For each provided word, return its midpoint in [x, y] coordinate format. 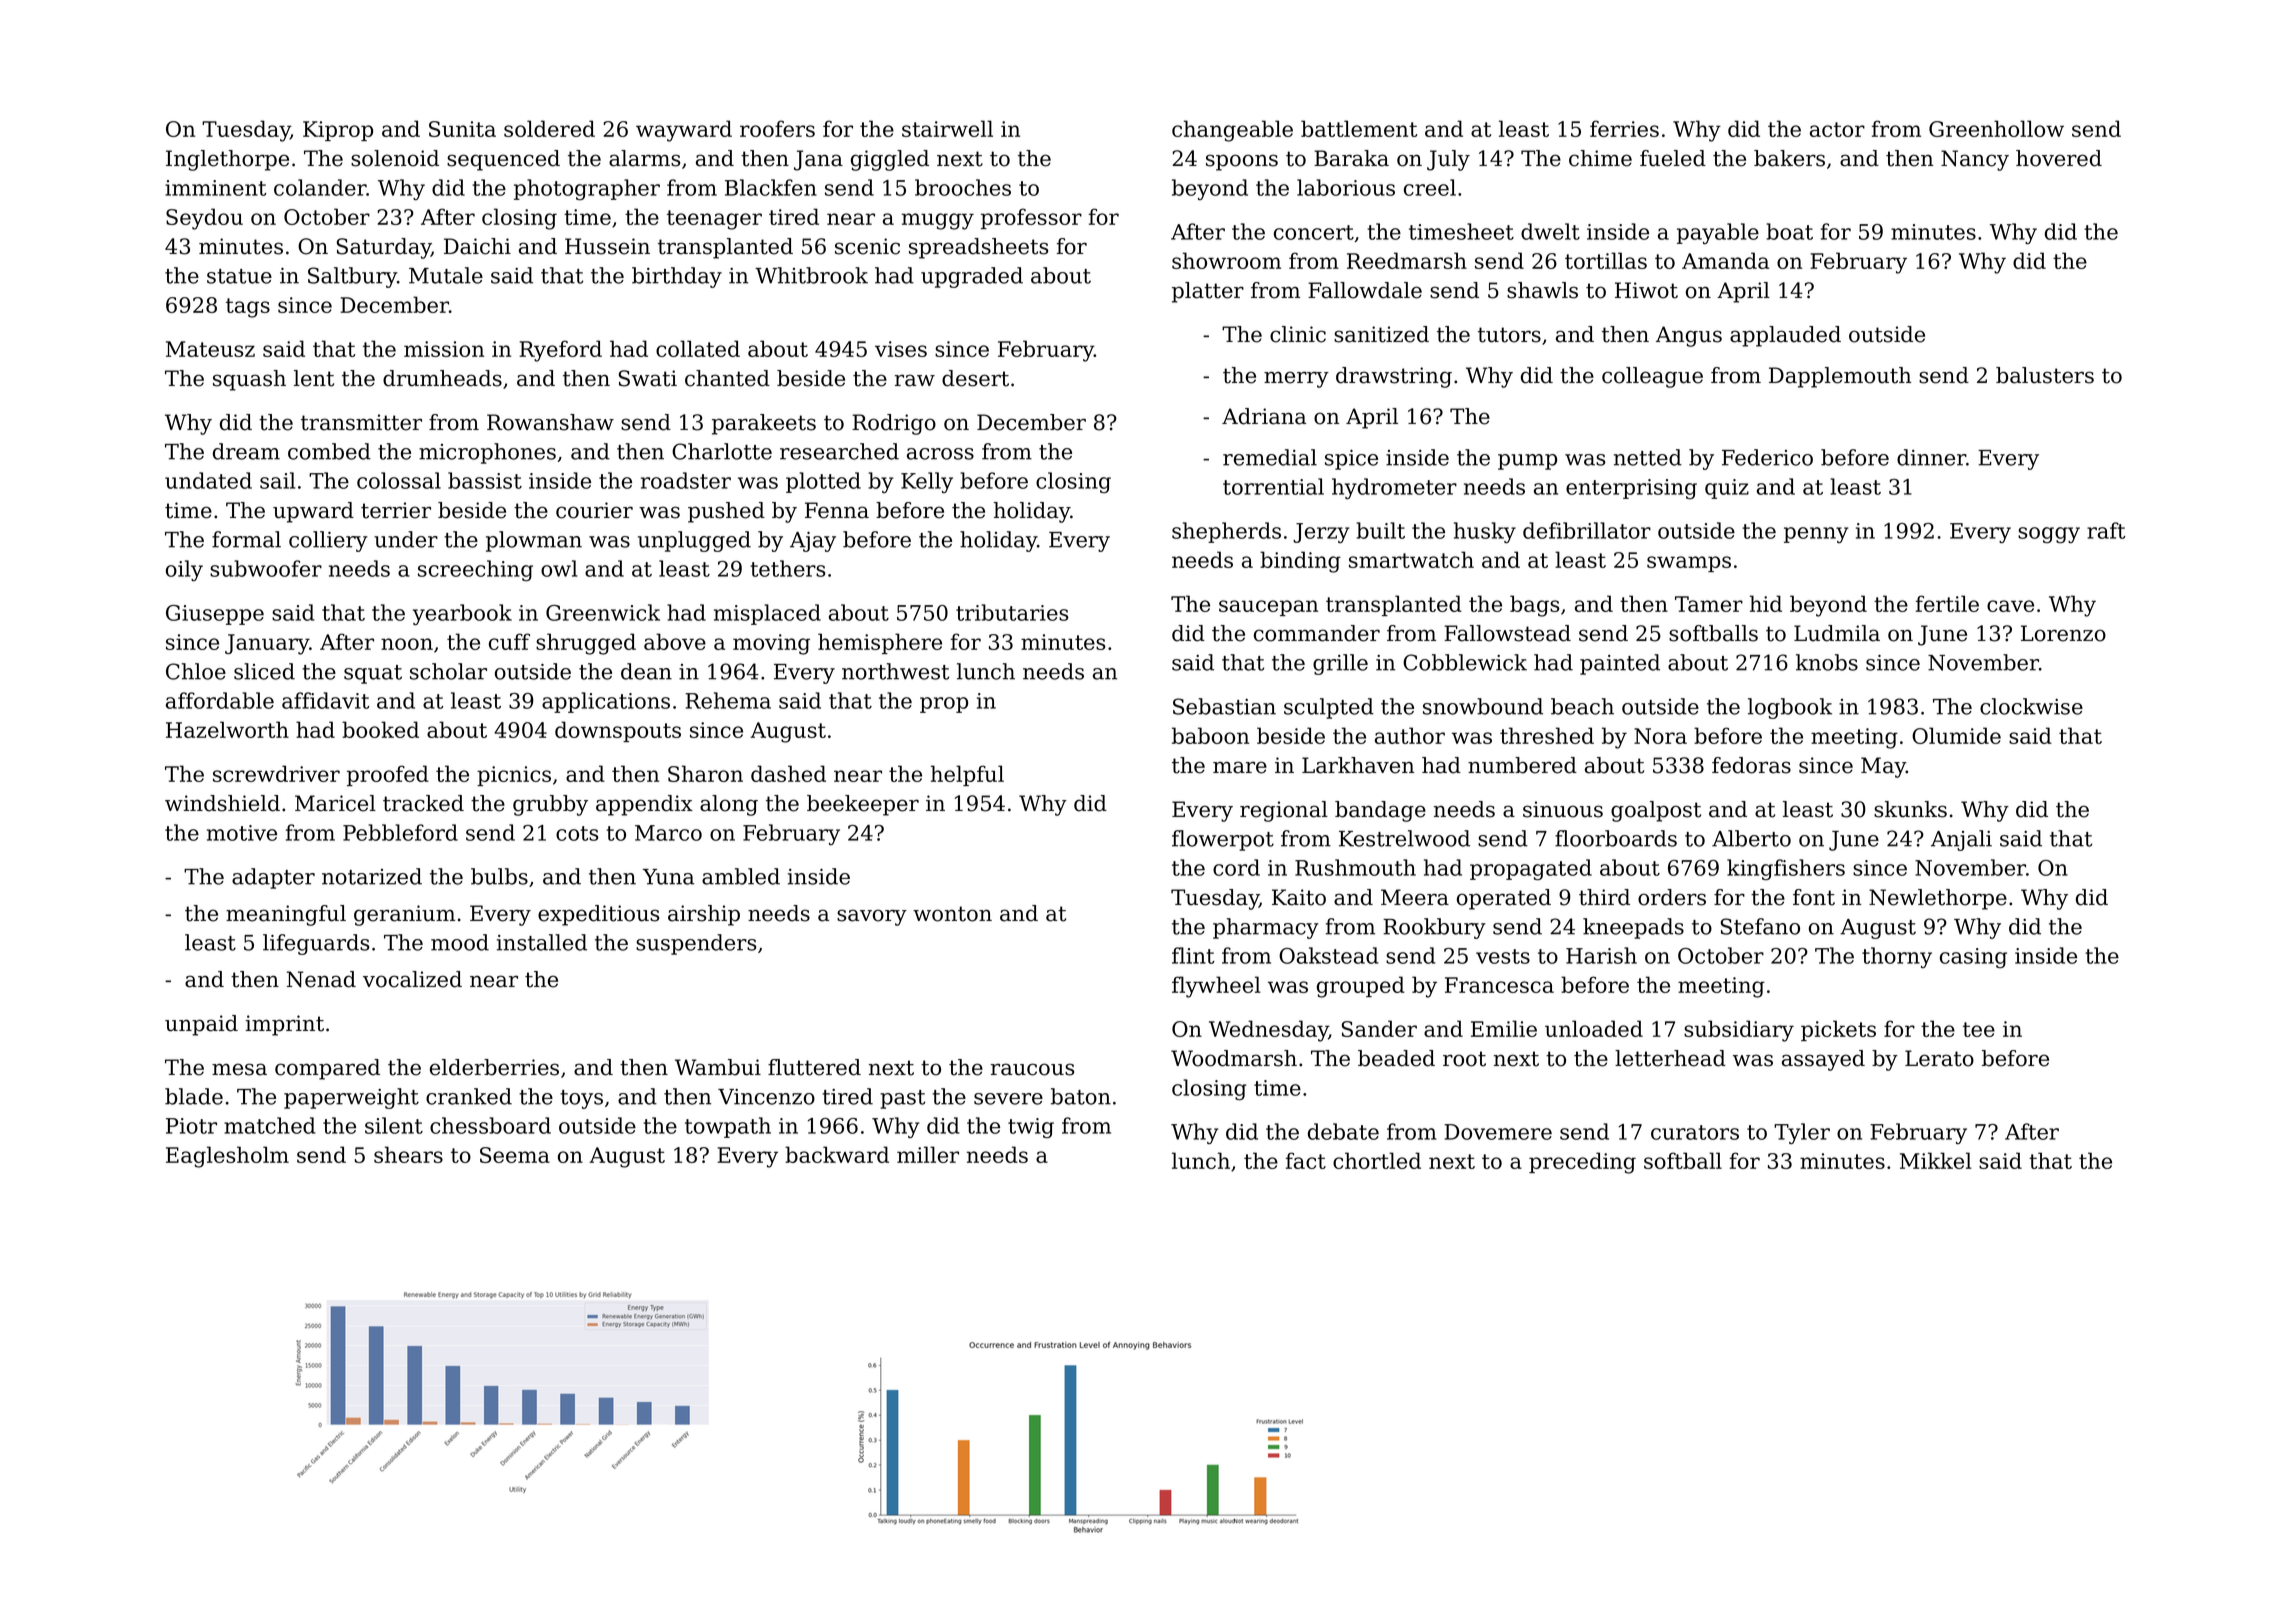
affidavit [325, 700]
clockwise [2031, 706]
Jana [818, 160]
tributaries [1012, 612]
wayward [684, 131]
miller [928, 1154]
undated [208, 480]
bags [1534, 606]
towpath [728, 1127]
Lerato [1939, 1058]
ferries [1624, 128]
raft [2106, 530]
